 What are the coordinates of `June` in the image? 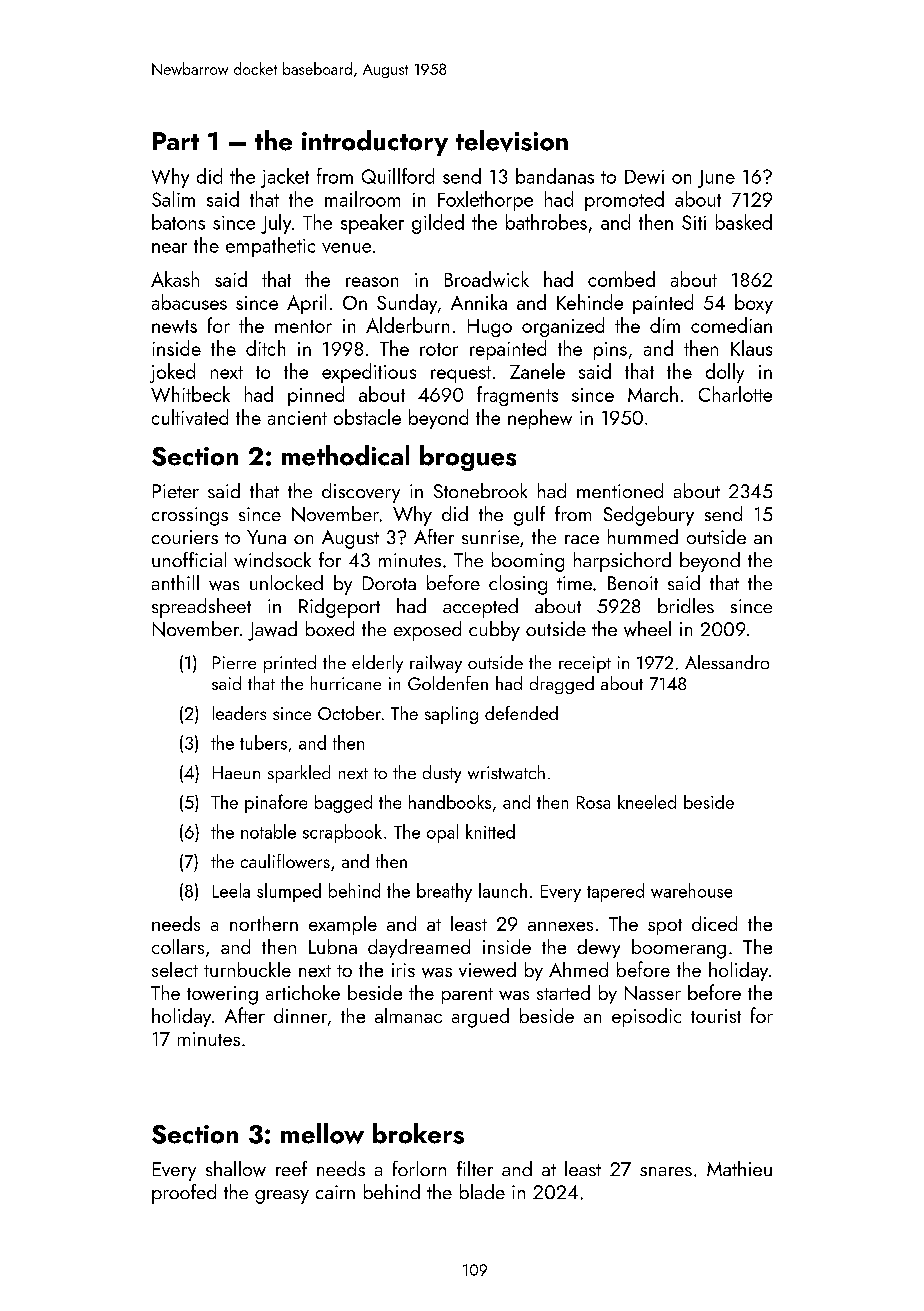 It's located at (716, 179).
